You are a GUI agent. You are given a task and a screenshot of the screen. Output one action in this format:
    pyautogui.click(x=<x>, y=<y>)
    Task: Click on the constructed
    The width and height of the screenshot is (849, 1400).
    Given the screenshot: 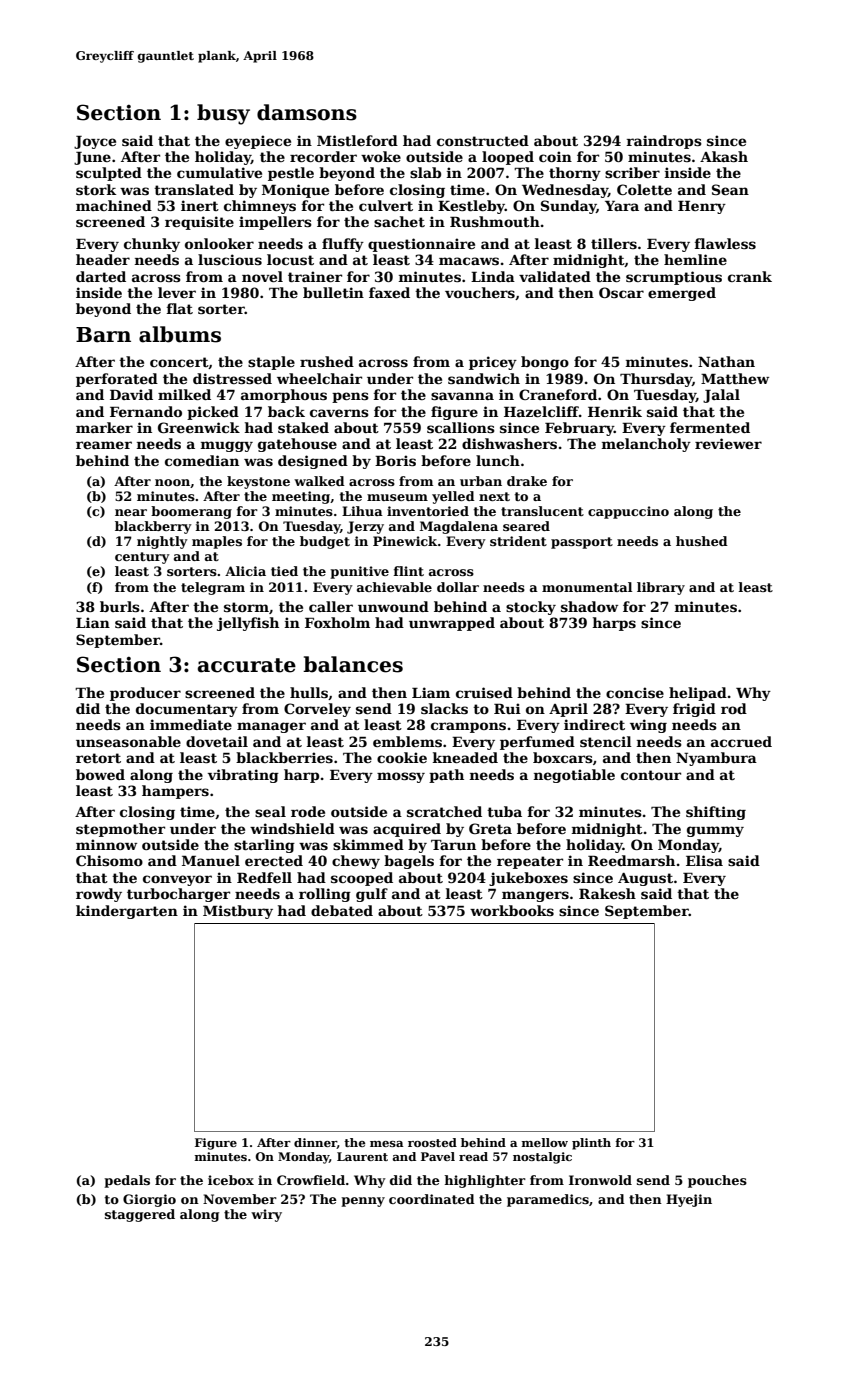 What is the action you would take?
    pyautogui.click(x=483, y=140)
